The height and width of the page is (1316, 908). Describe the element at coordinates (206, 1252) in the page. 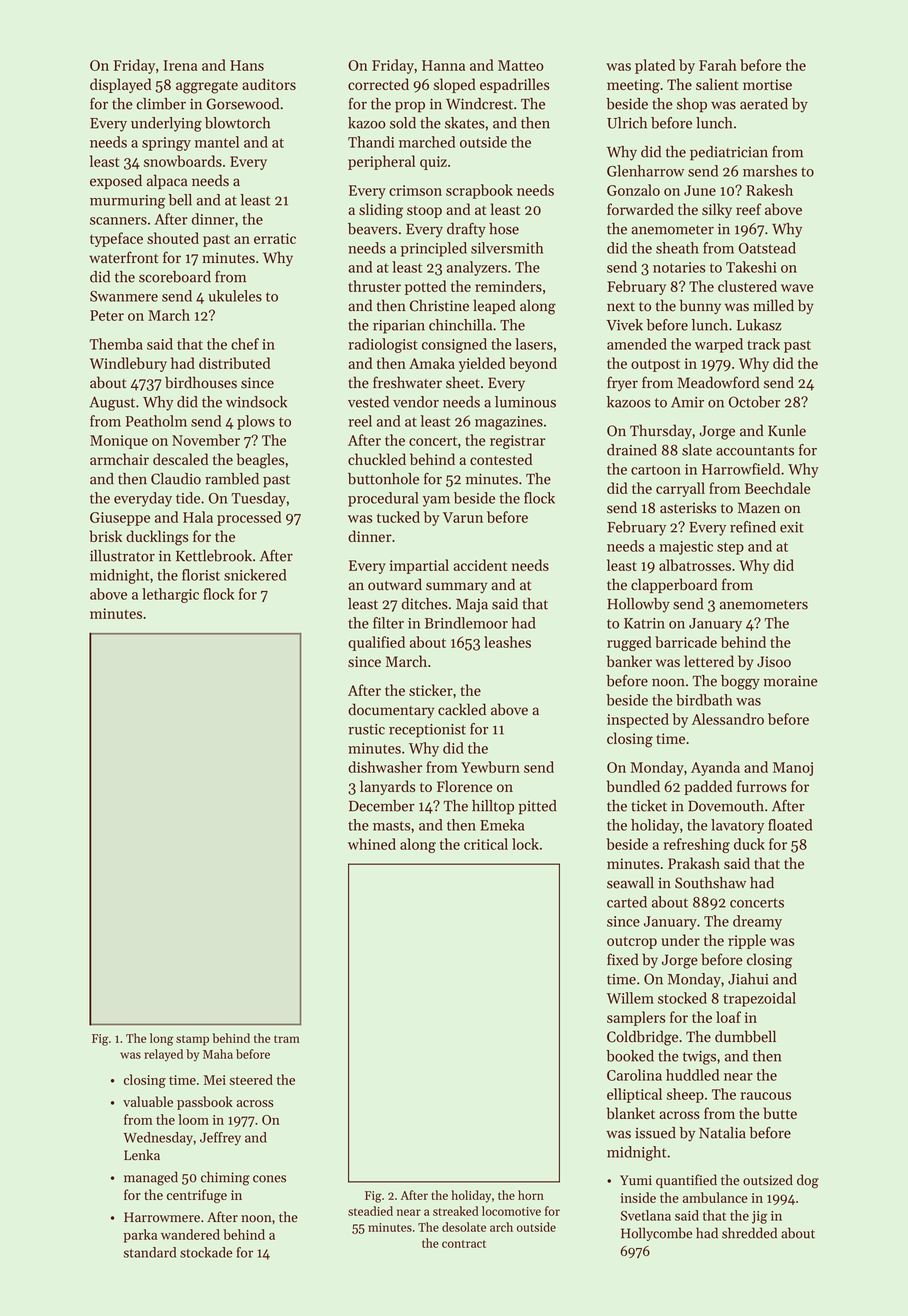

I see `stockade` at that location.
